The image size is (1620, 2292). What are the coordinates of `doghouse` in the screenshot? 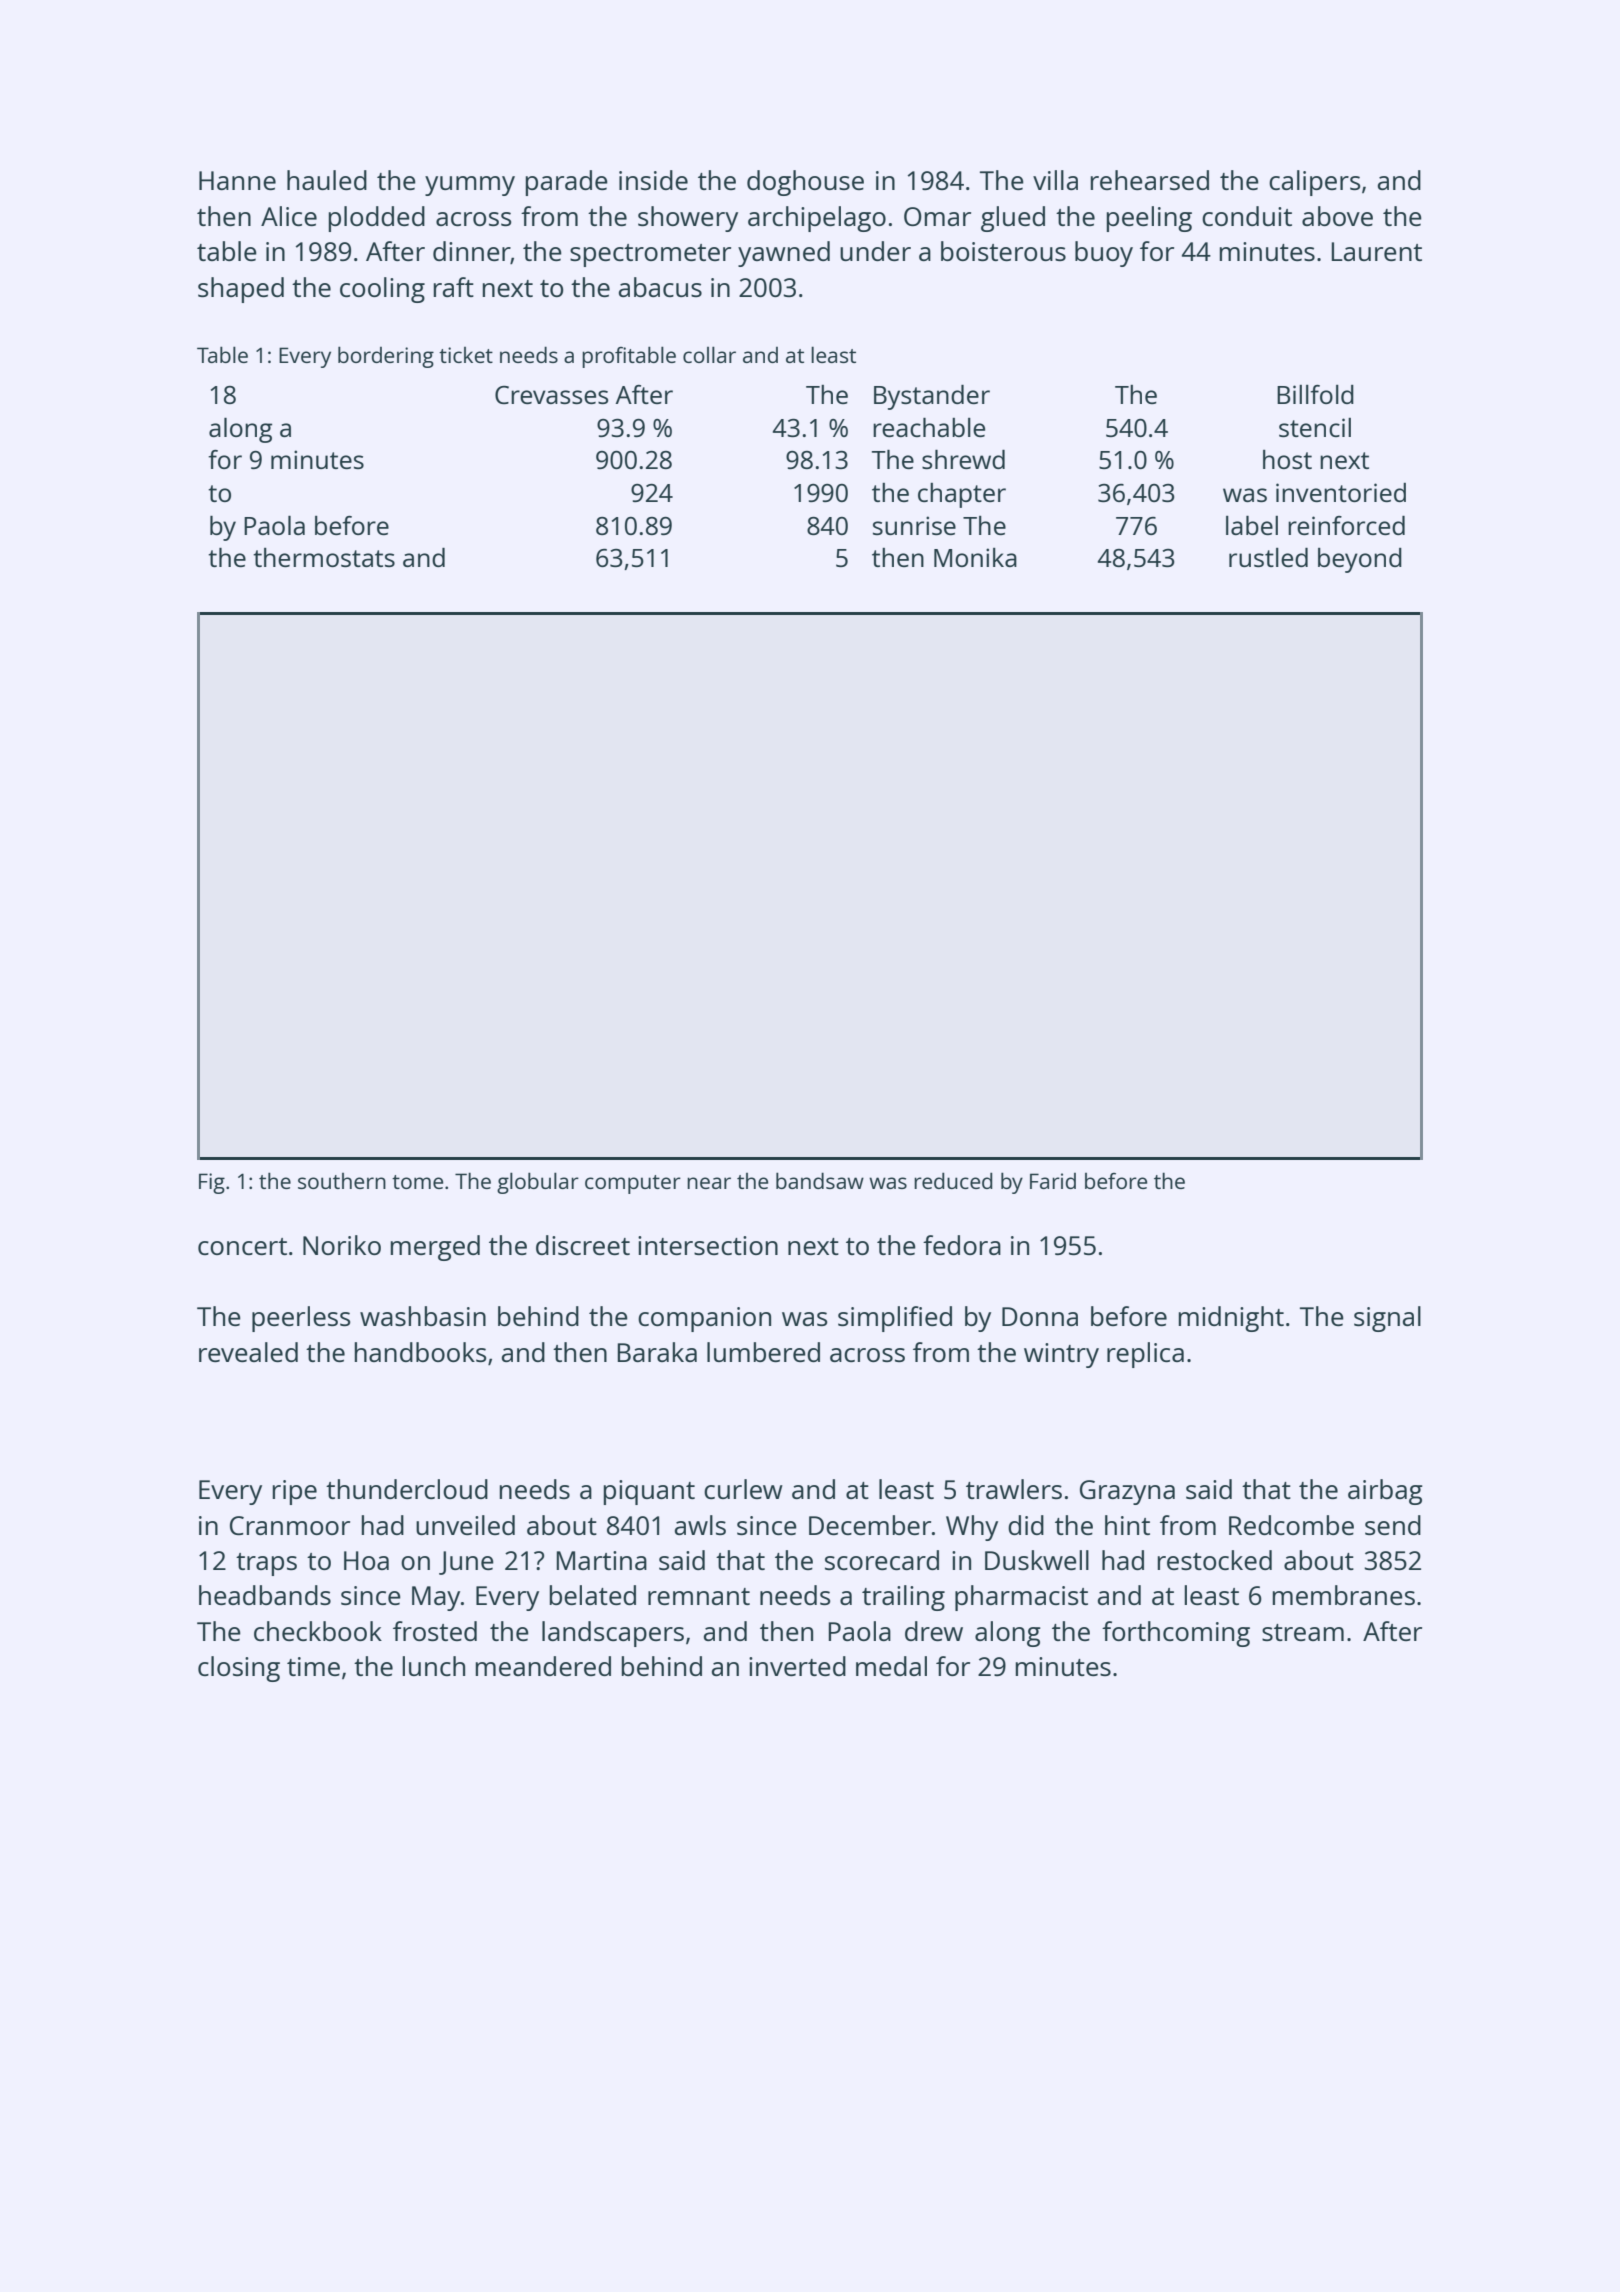 It's located at (805, 183).
